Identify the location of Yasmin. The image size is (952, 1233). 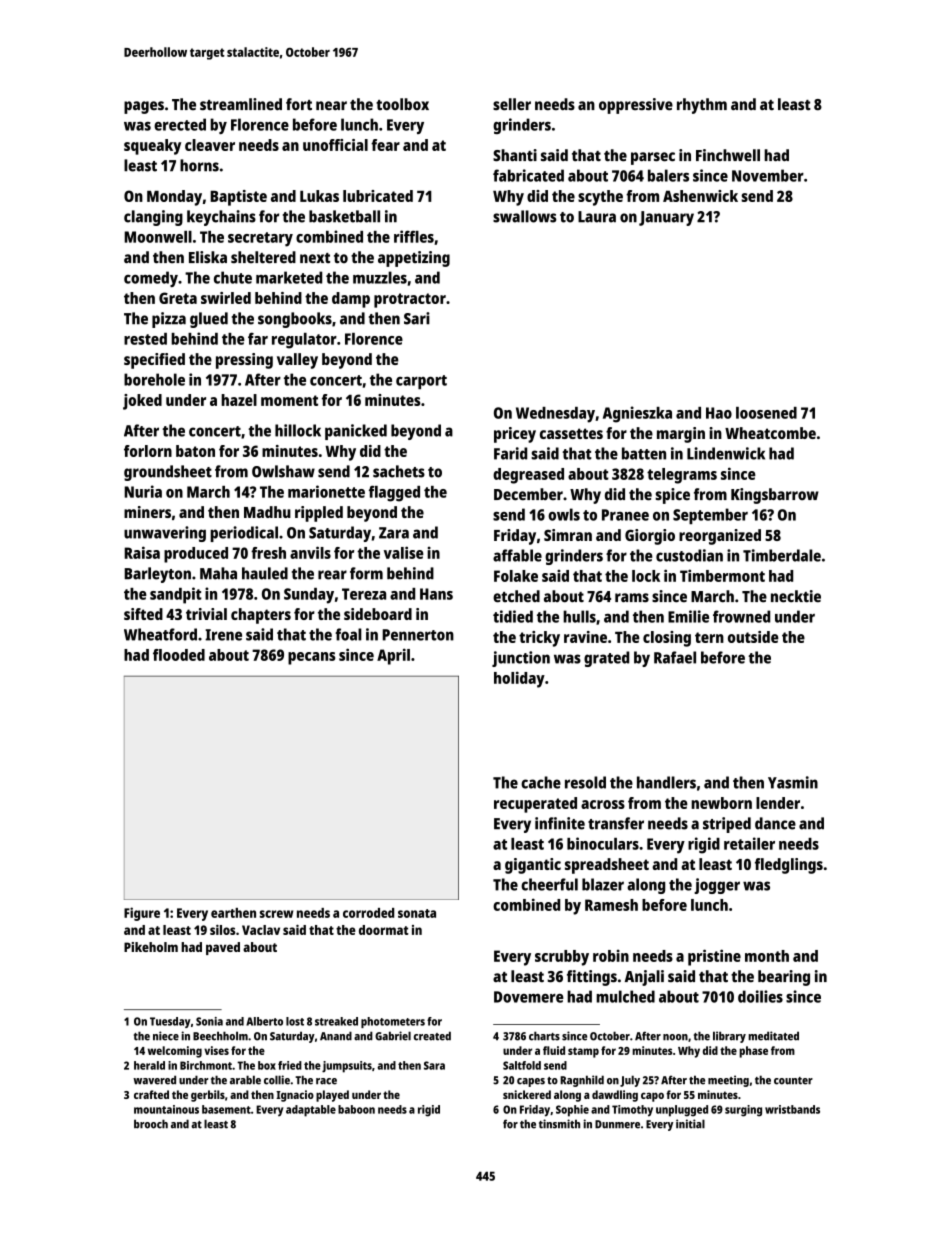
(793, 782).
